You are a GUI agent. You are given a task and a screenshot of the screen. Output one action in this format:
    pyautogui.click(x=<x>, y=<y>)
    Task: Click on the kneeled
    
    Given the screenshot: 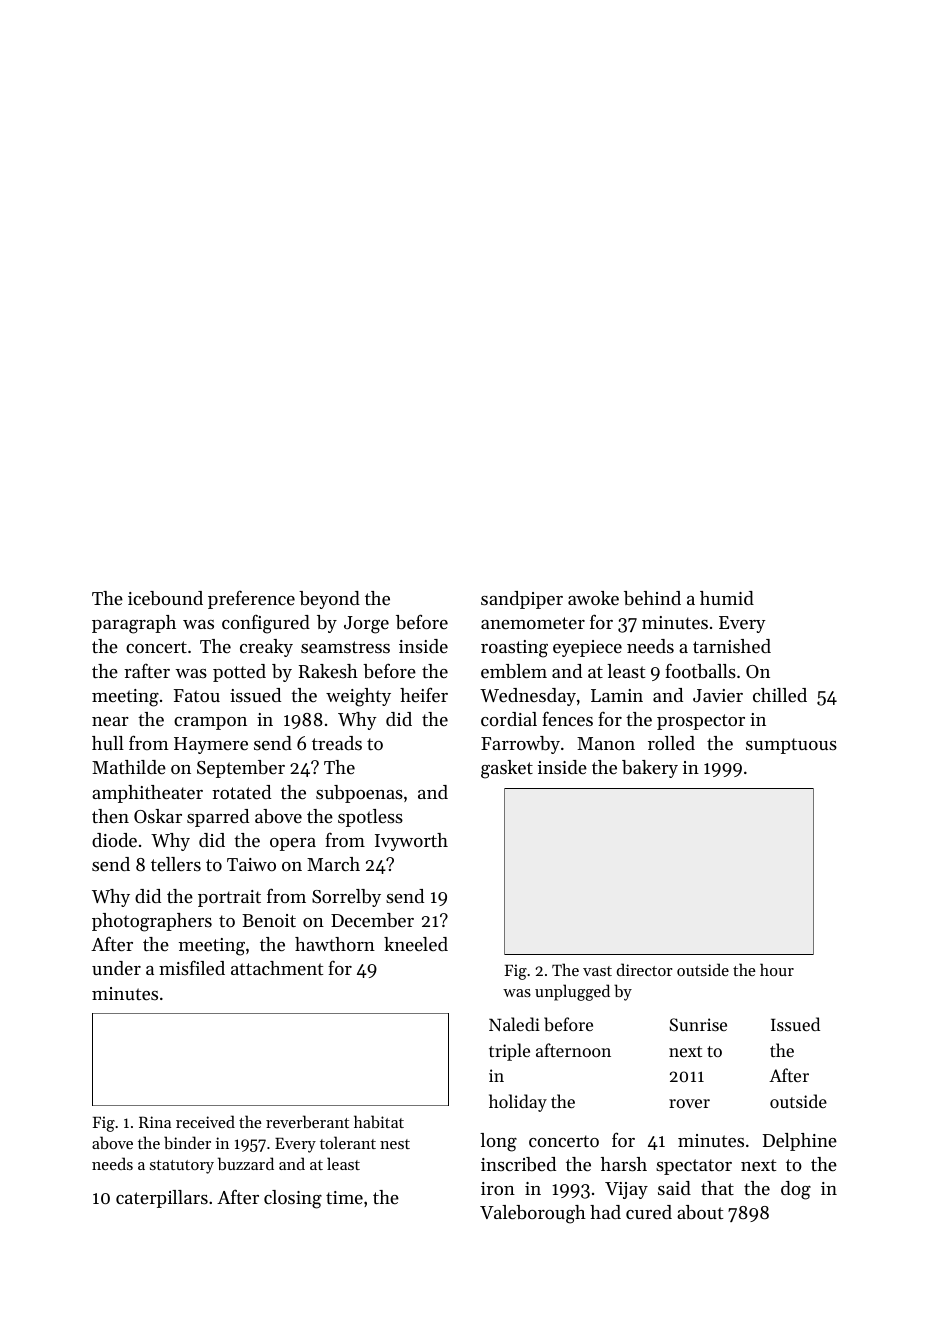 What is the action you would take?
    pyautogui.click(x=416, y=944)
